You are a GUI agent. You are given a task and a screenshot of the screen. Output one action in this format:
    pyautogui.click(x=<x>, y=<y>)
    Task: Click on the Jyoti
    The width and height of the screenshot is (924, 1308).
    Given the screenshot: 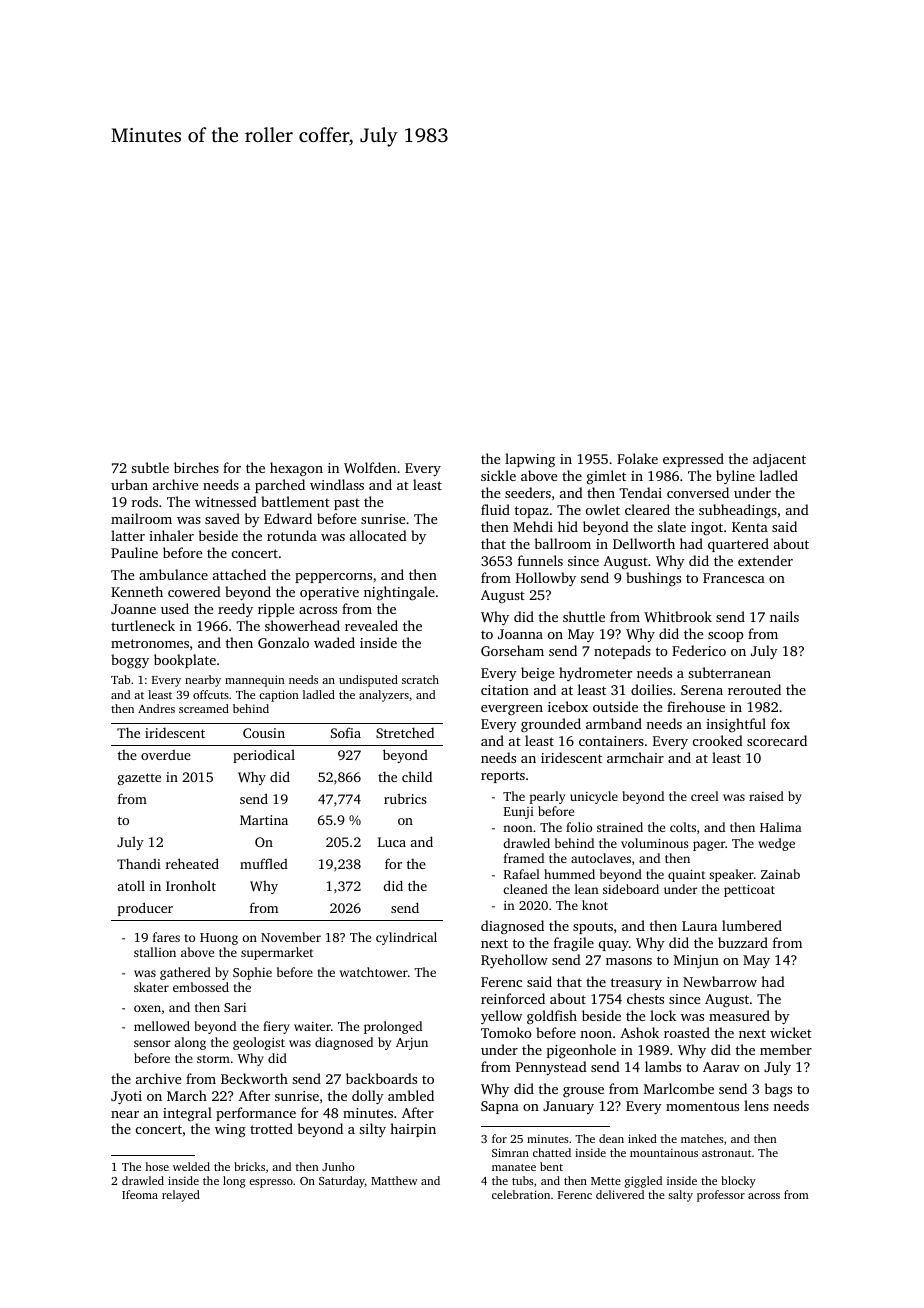 What is the action you would take?
    pyautogui.click(x=126, y=1097)
